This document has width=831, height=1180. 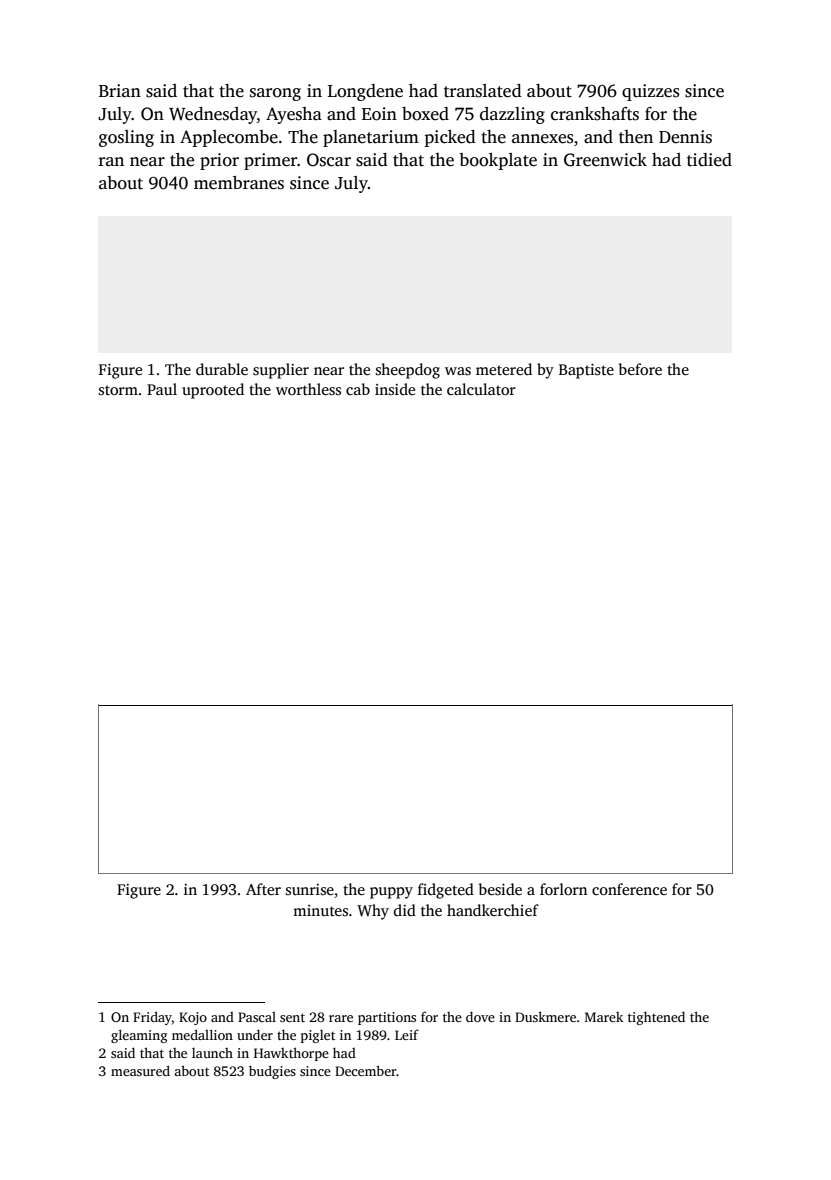 What do you see at coordinates (152, 1018) in the document?
I see `Friday` at bounding box center [152, 1018].
